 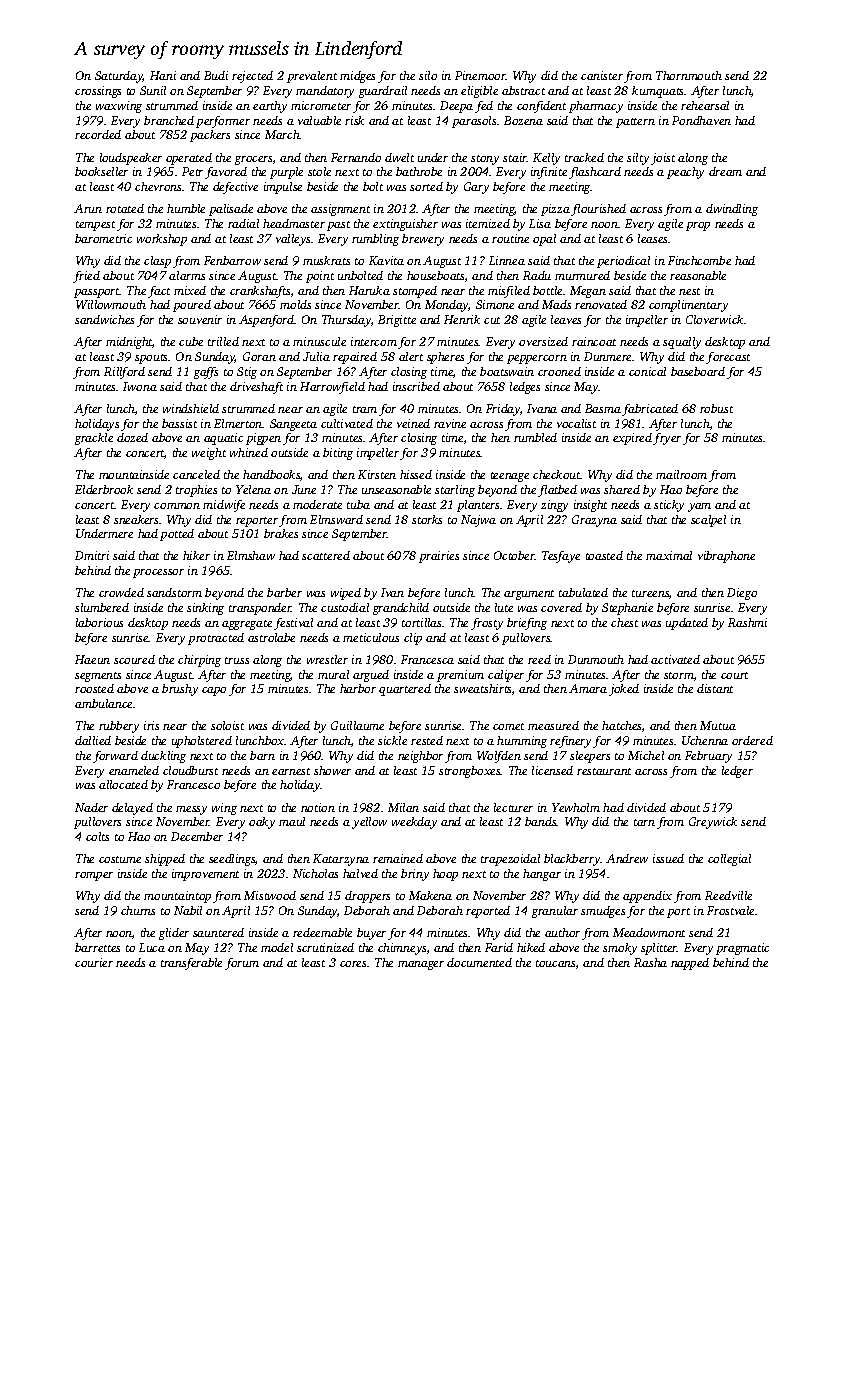 What do you see at coordinates (191, 964) in the document?
I see `transferable` at bounding box center [191, 964].
